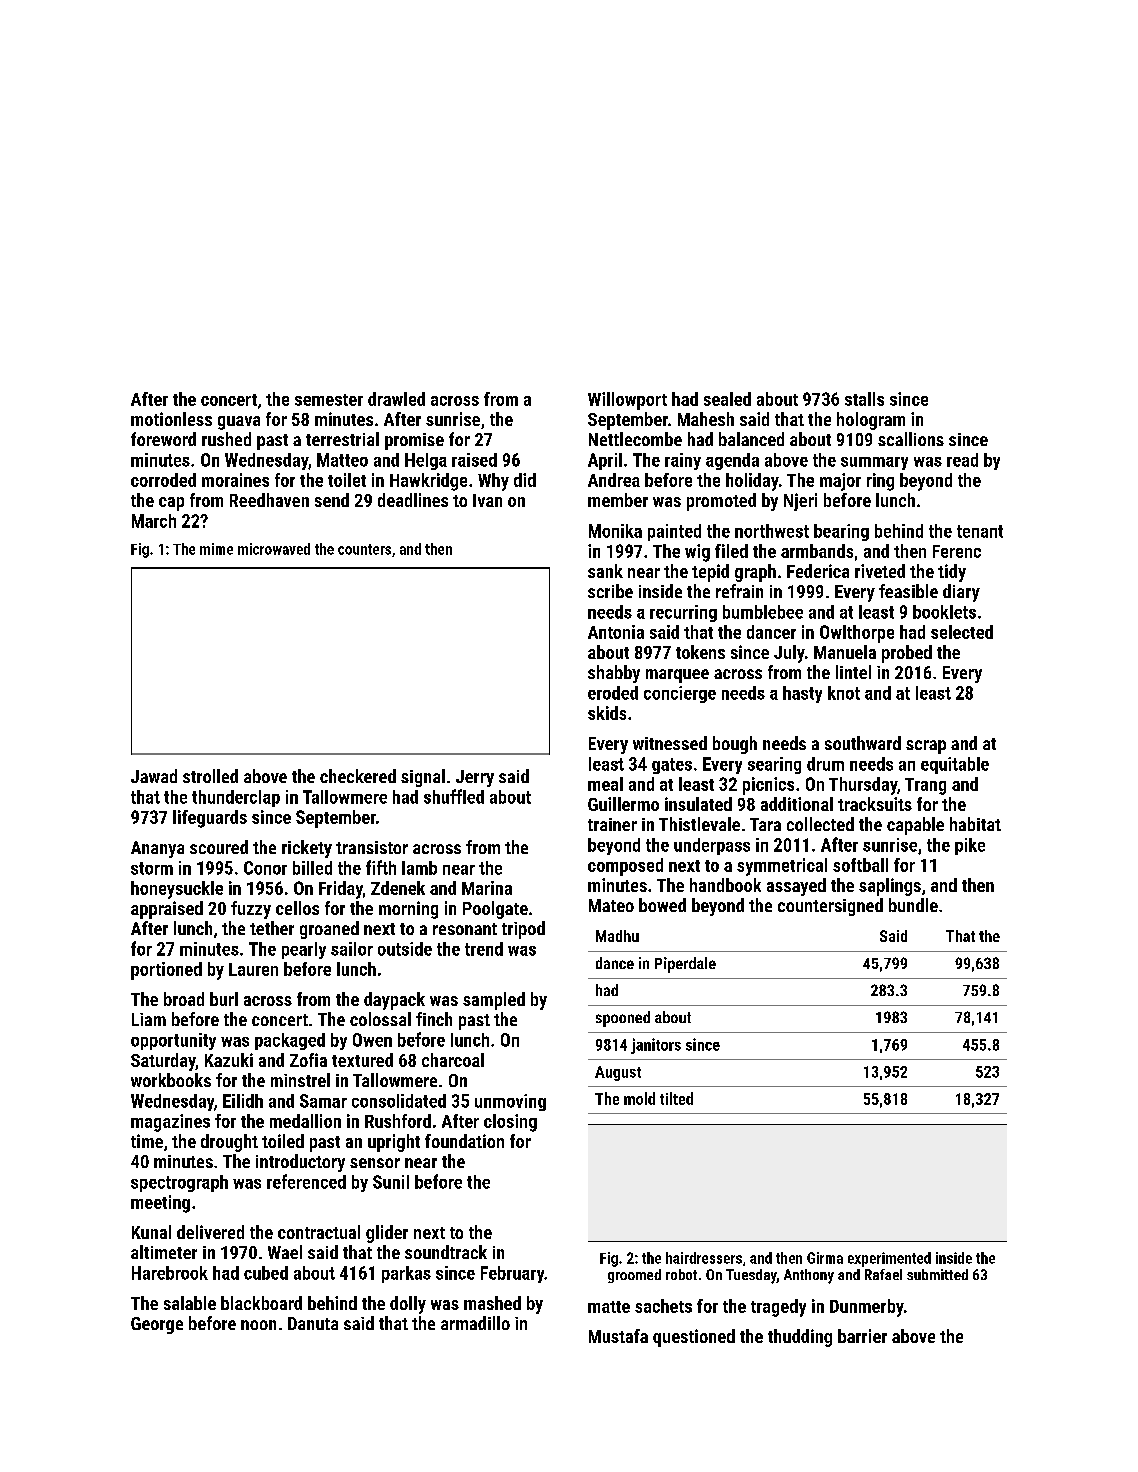  Describe the element at coordinates (610, 591) in the screenshot. I see `scribe` at that location.
